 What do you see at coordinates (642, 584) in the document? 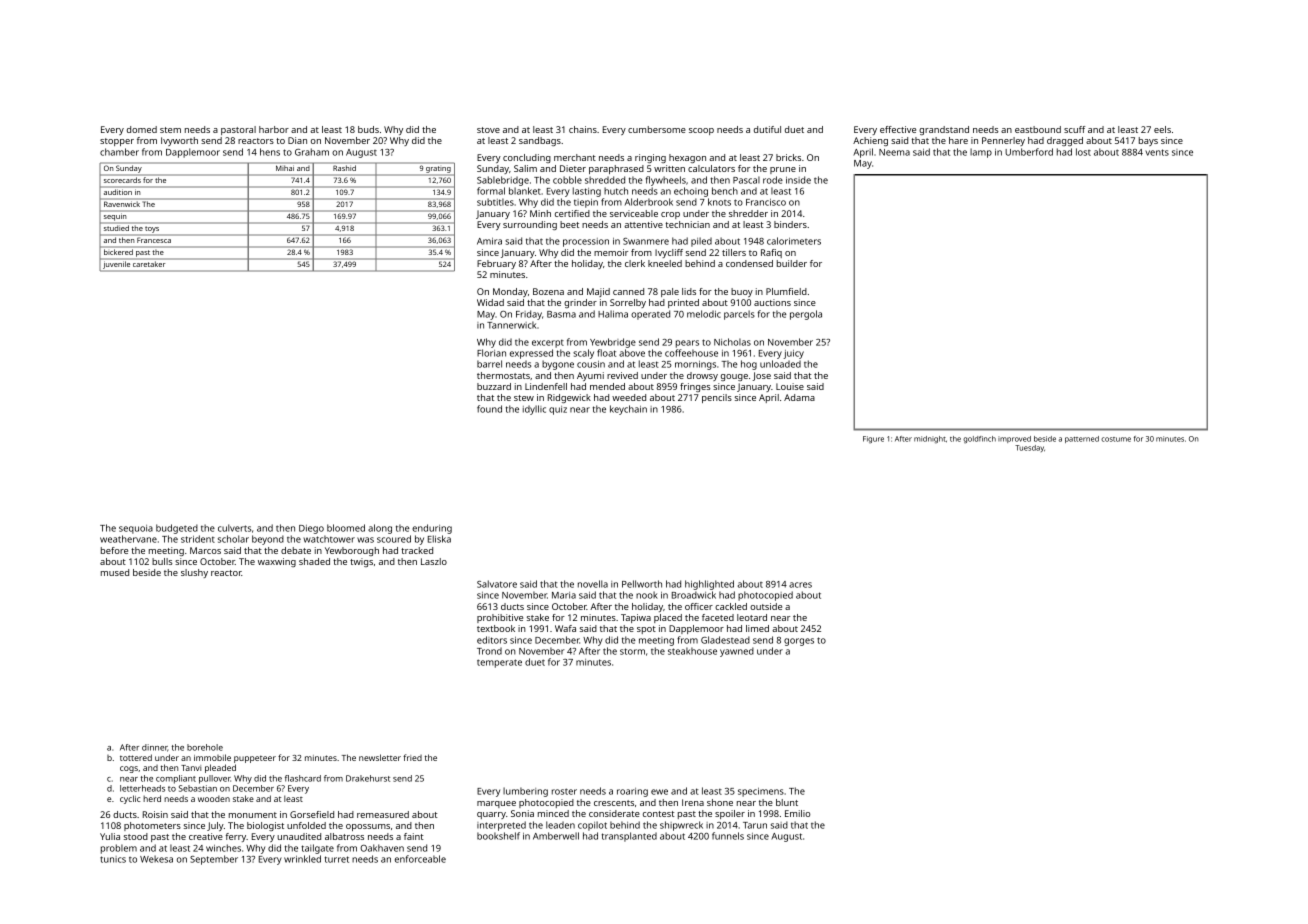
I see `Pellworth` at bounding box center [642, 584].
